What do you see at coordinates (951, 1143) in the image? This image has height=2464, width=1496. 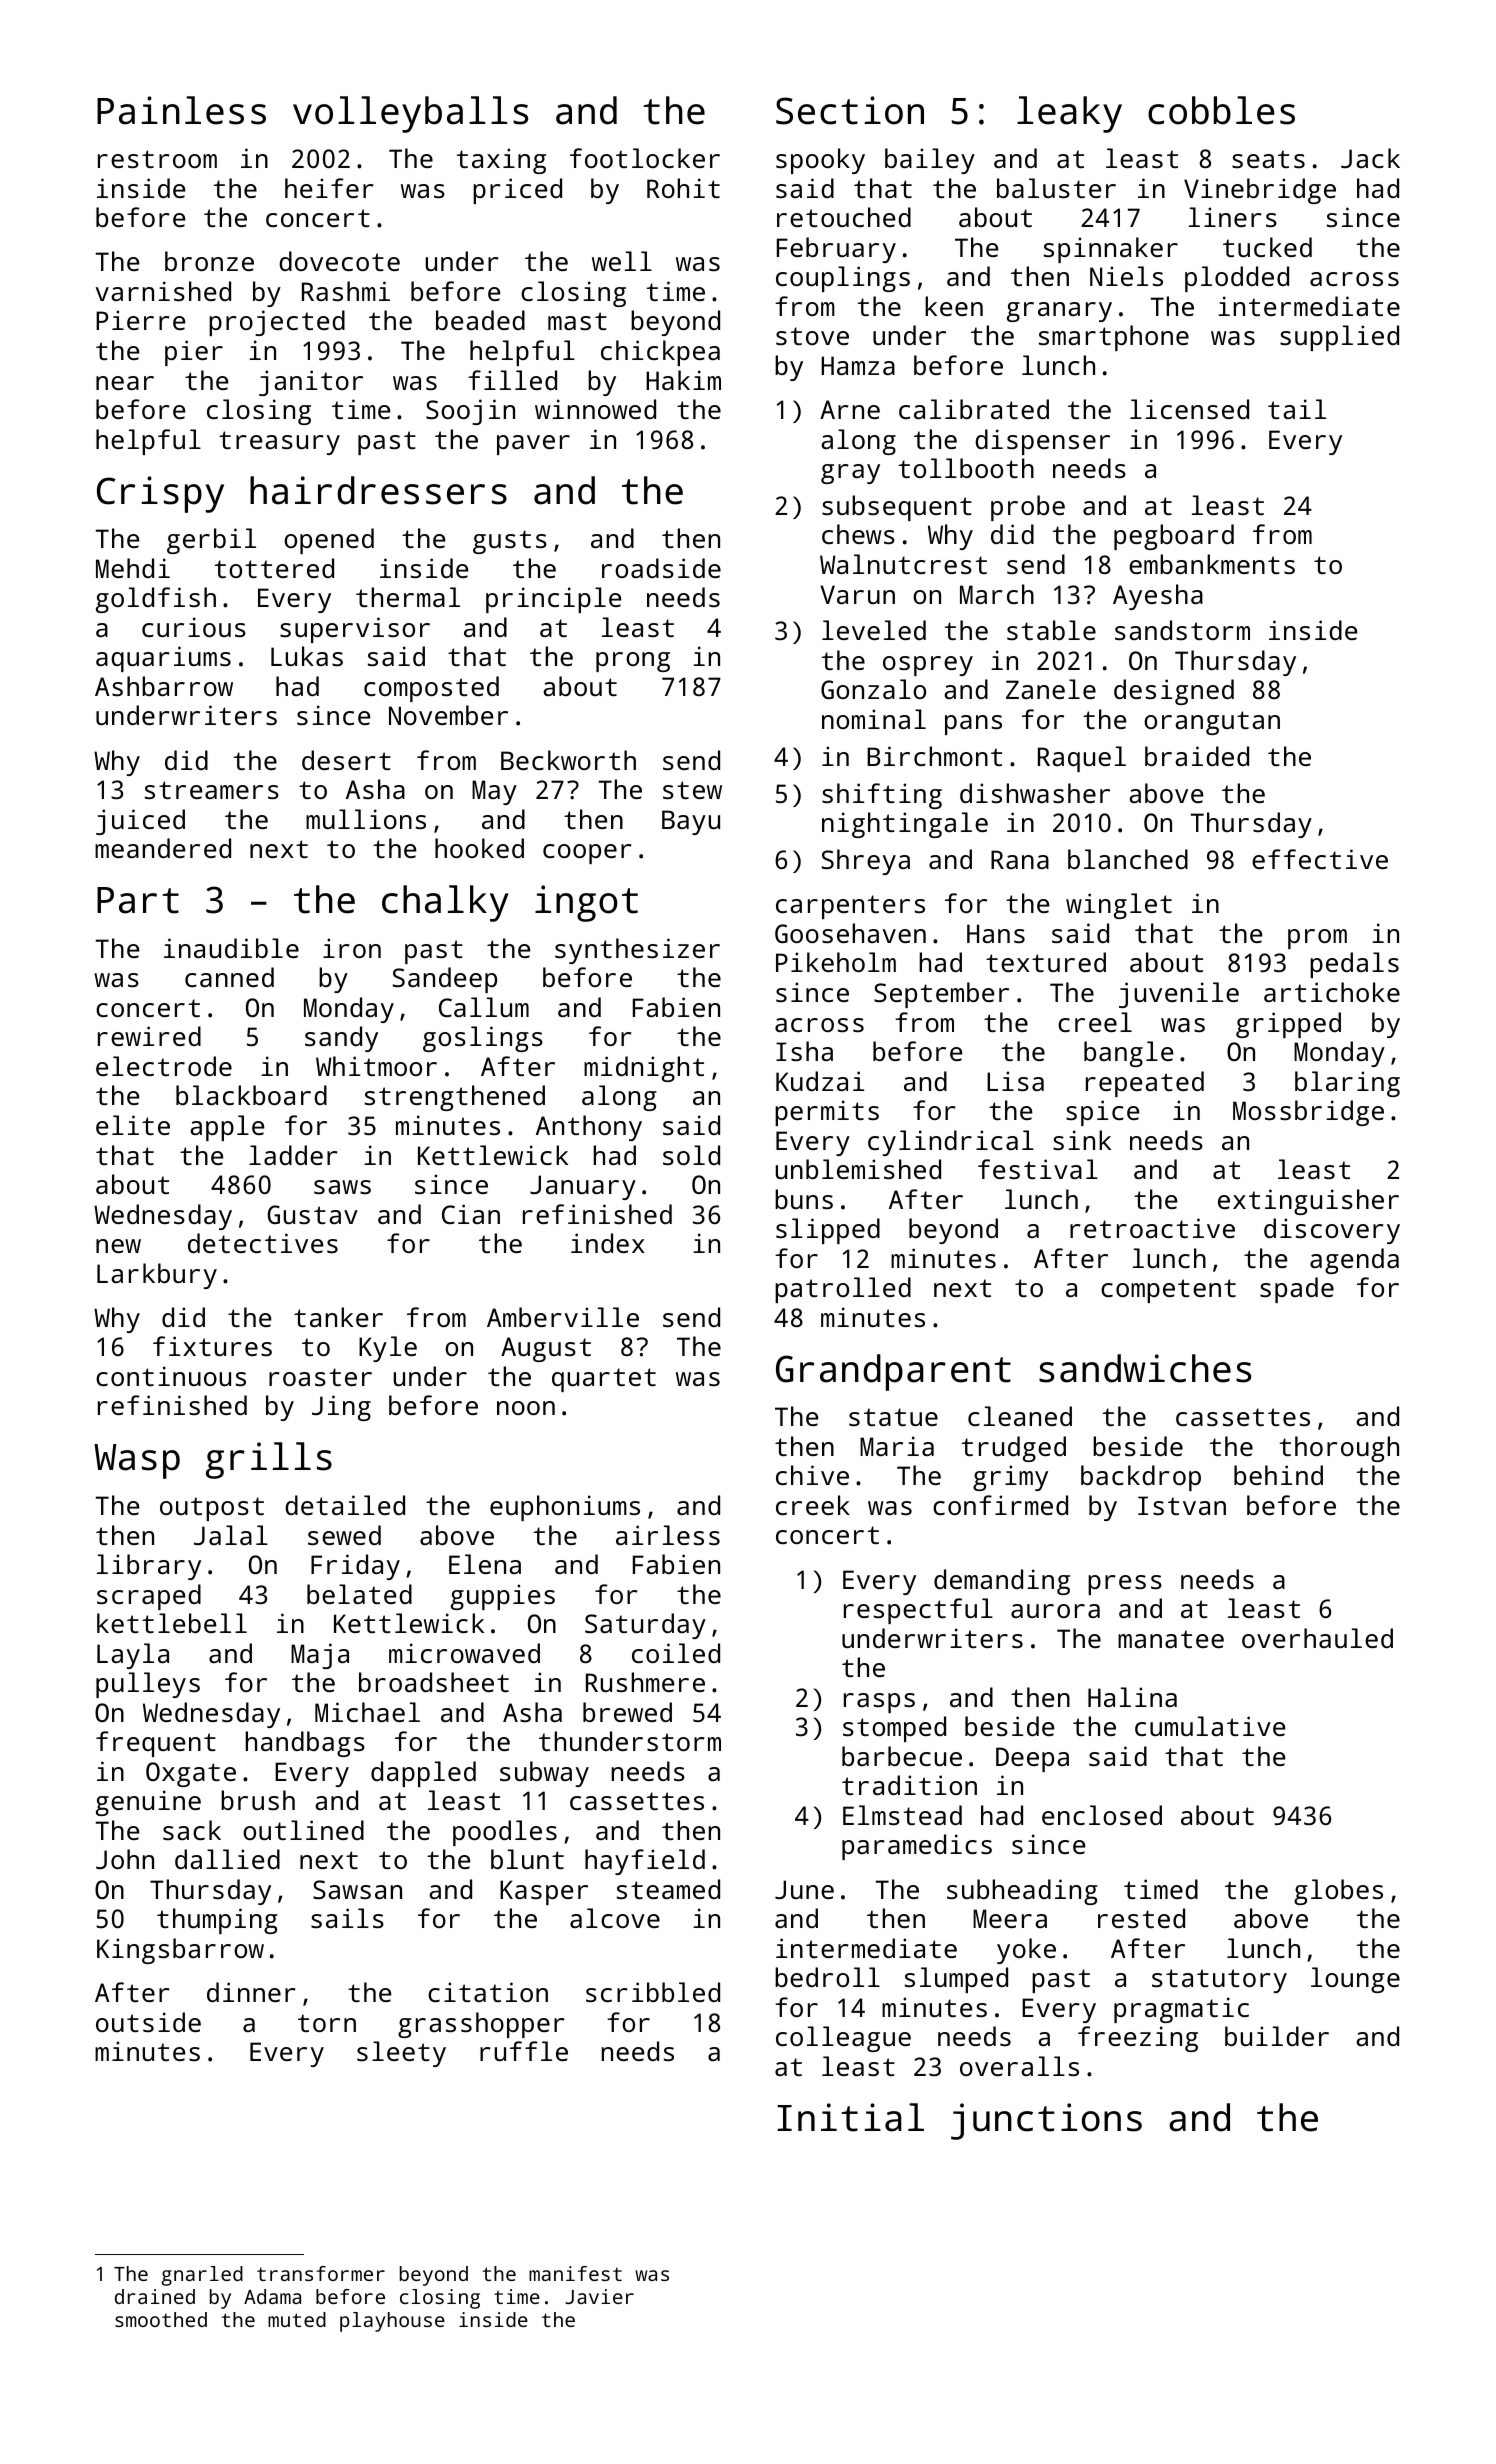 I see `cylindrical` at bounding box center [951, 1143].
